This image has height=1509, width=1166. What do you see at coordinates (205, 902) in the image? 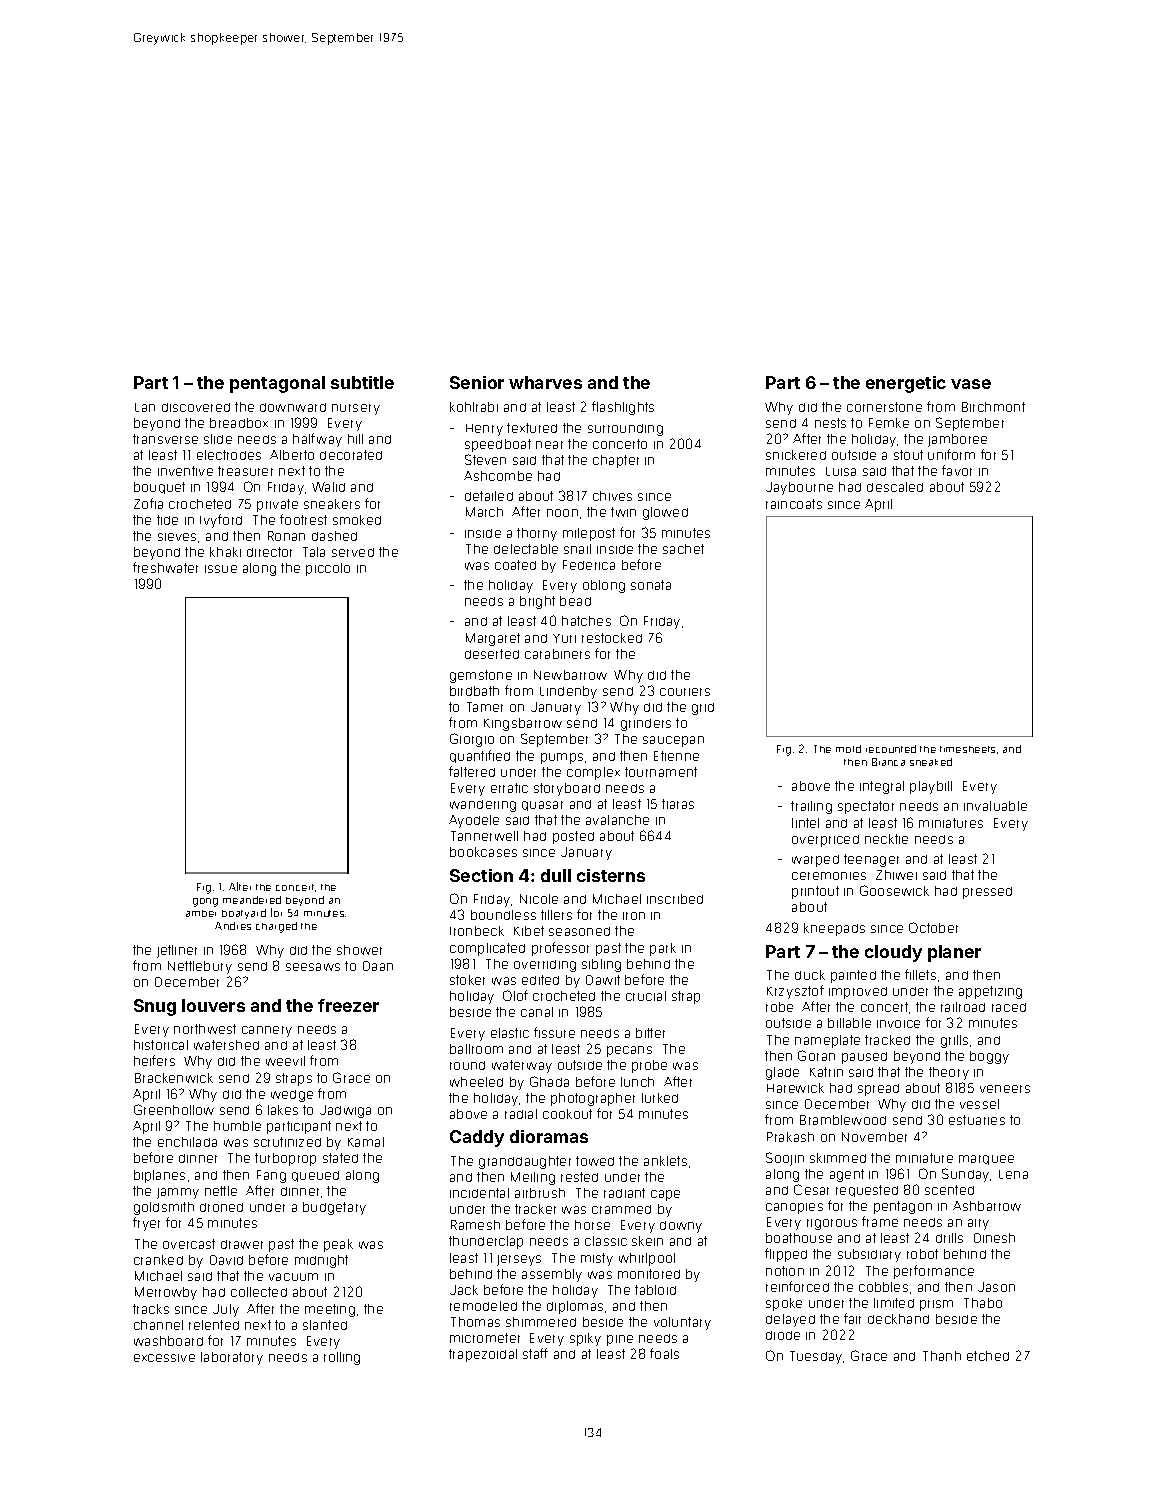
I see `gong` at bounding box center [205, 902].
